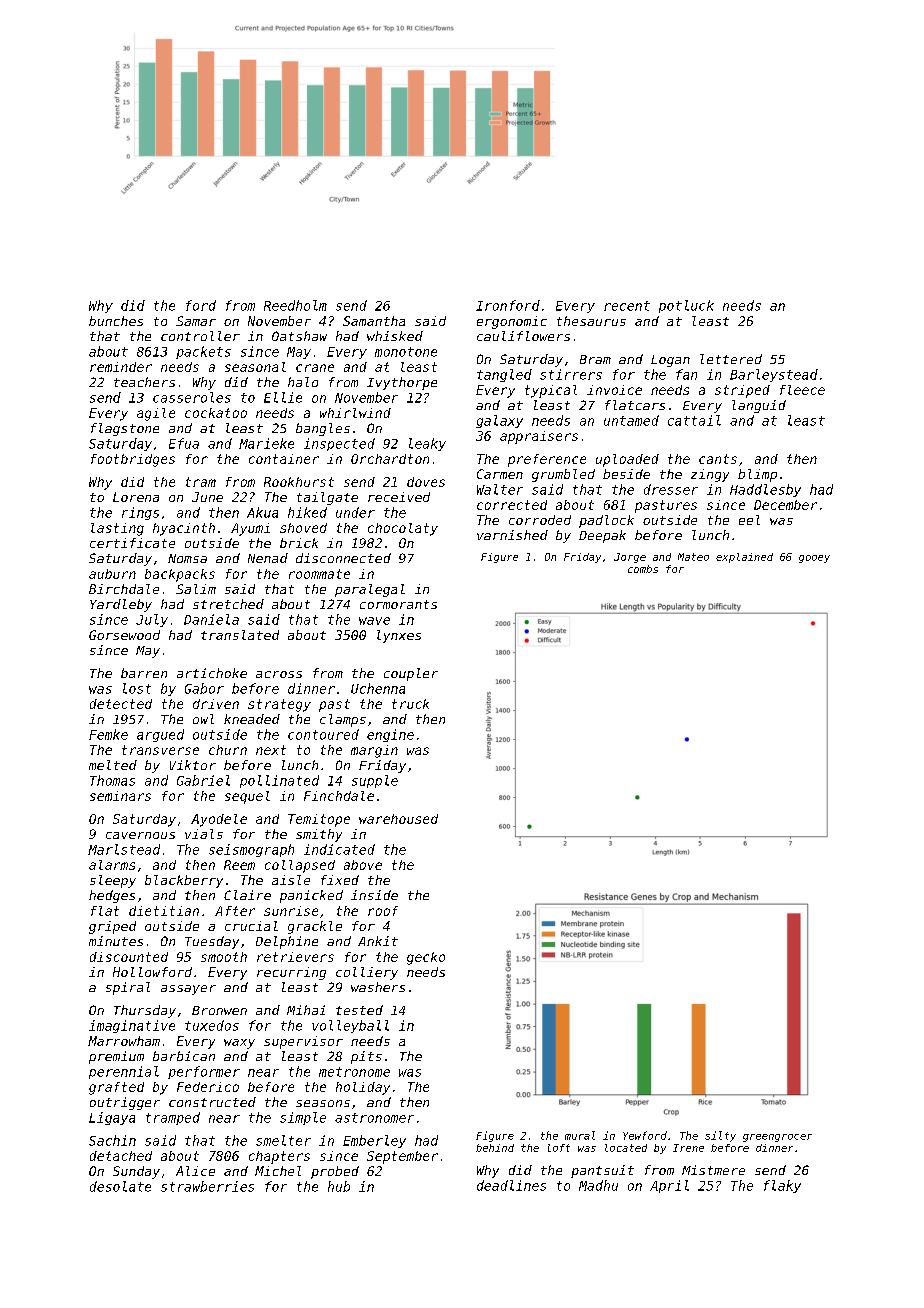 This screenshot has width=924, height=1308. I want to click on combs, so click(643, 569).
